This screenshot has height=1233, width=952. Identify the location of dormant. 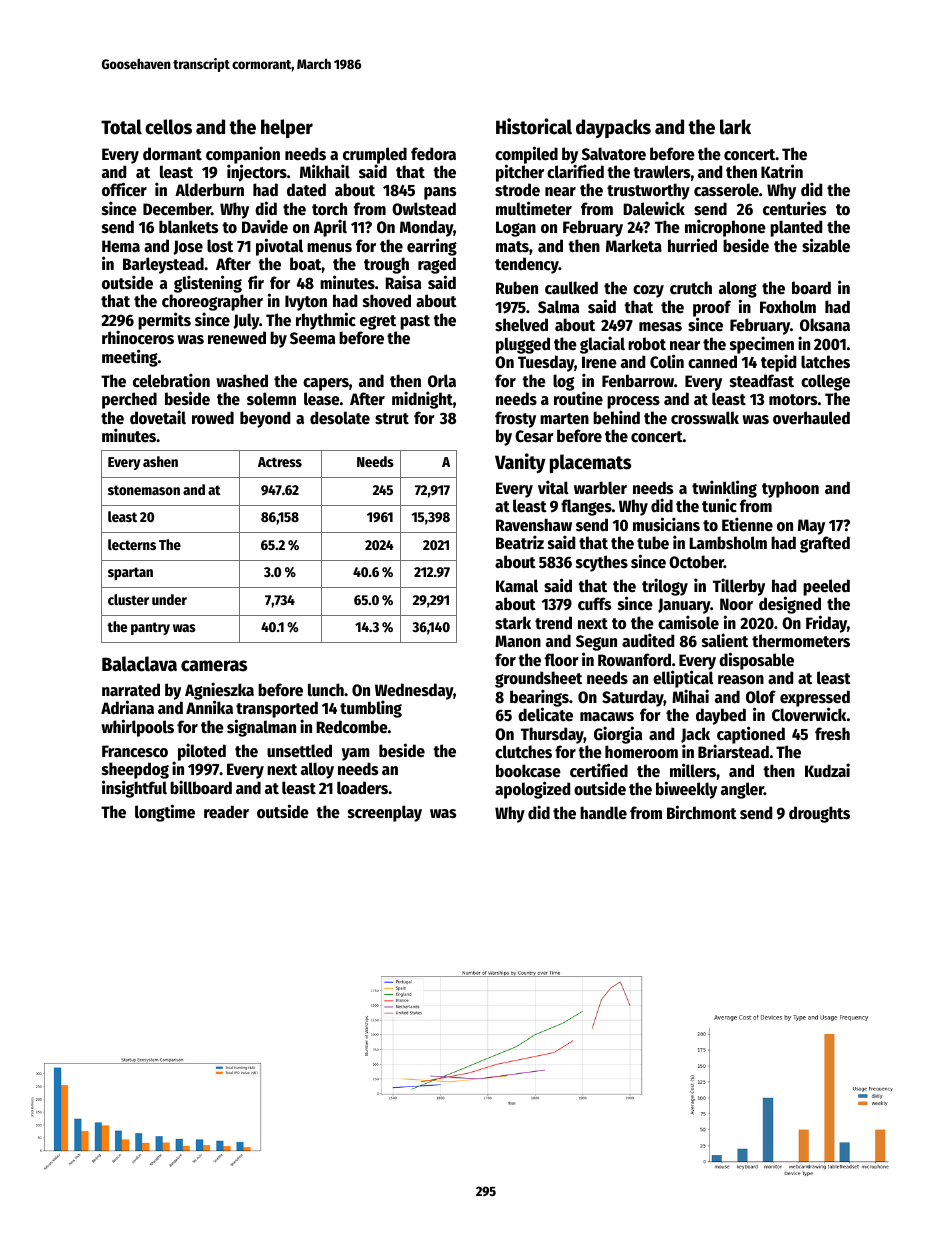
(172, 154).
